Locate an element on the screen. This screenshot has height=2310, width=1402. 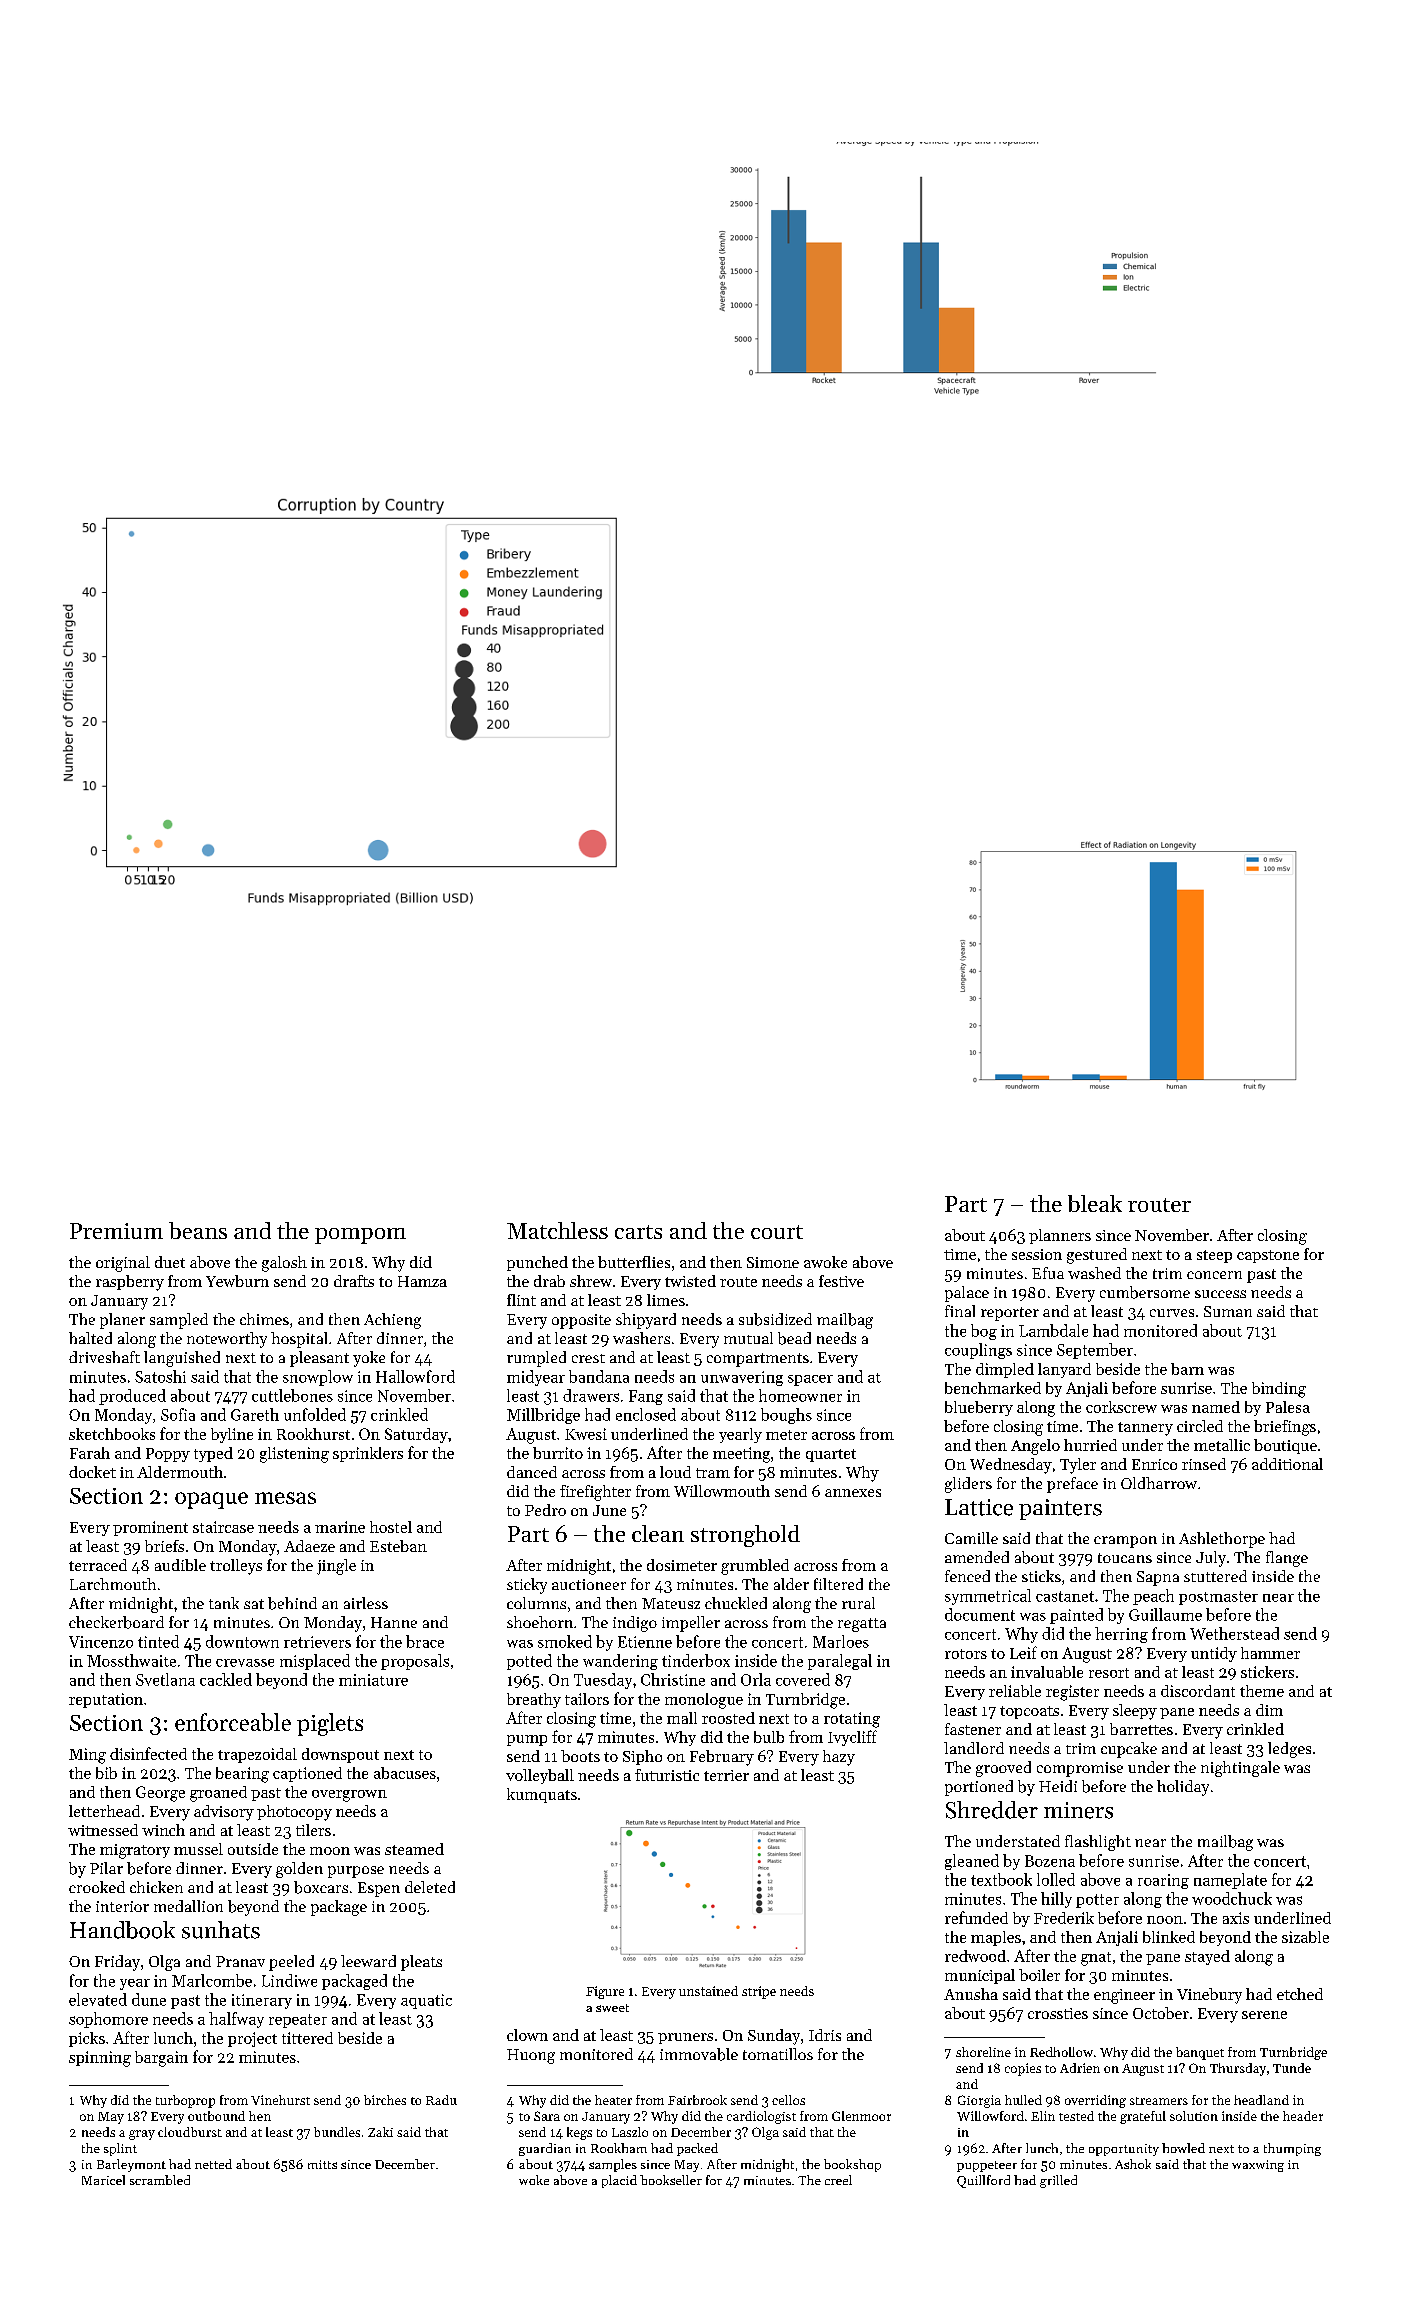
court is located at coordinates (777, 1232).
